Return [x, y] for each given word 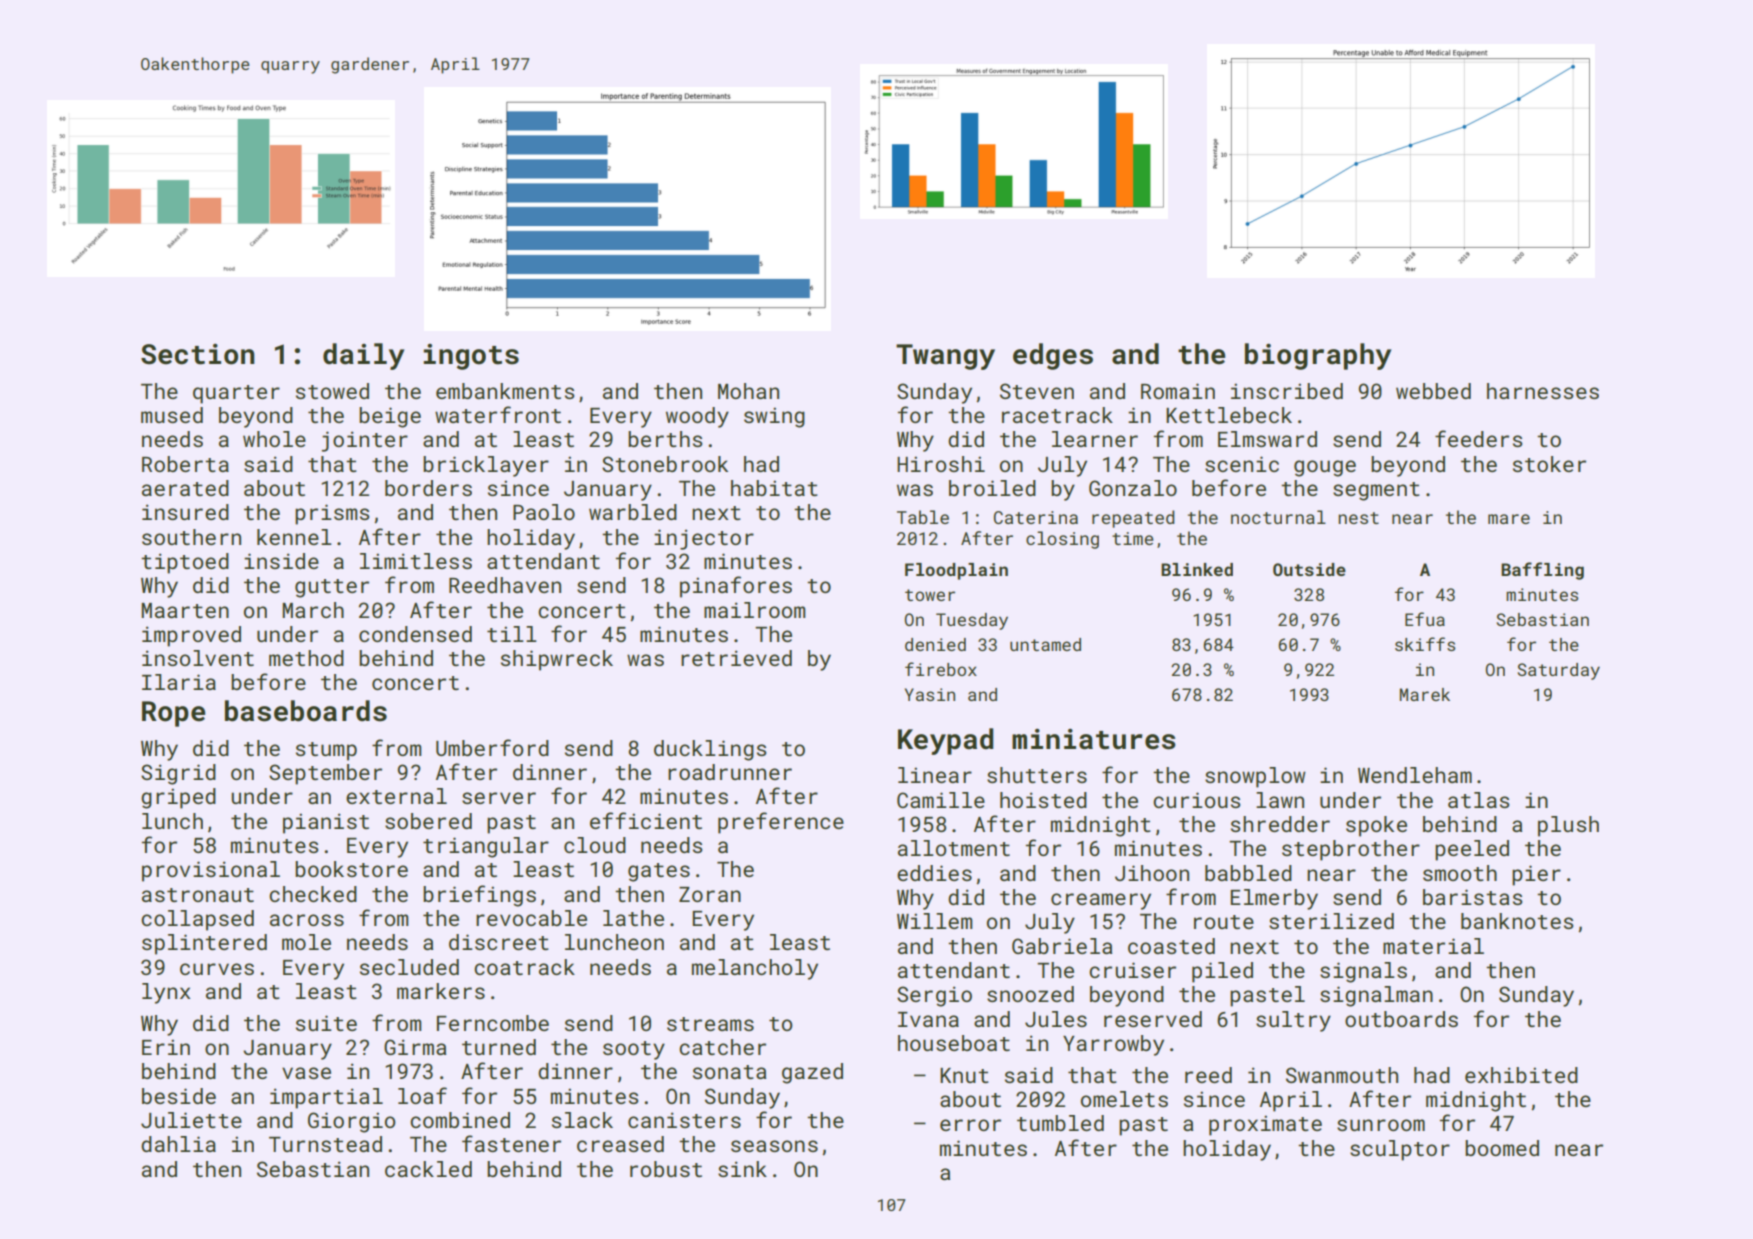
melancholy [755, 969]
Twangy [945, 357]
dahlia [178, 1144]
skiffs [1425, 644]
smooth [1460, 873]
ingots [471, 357]
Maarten [185, 610]
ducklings [710, 750]
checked [313, 894]
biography [1318, 356]
